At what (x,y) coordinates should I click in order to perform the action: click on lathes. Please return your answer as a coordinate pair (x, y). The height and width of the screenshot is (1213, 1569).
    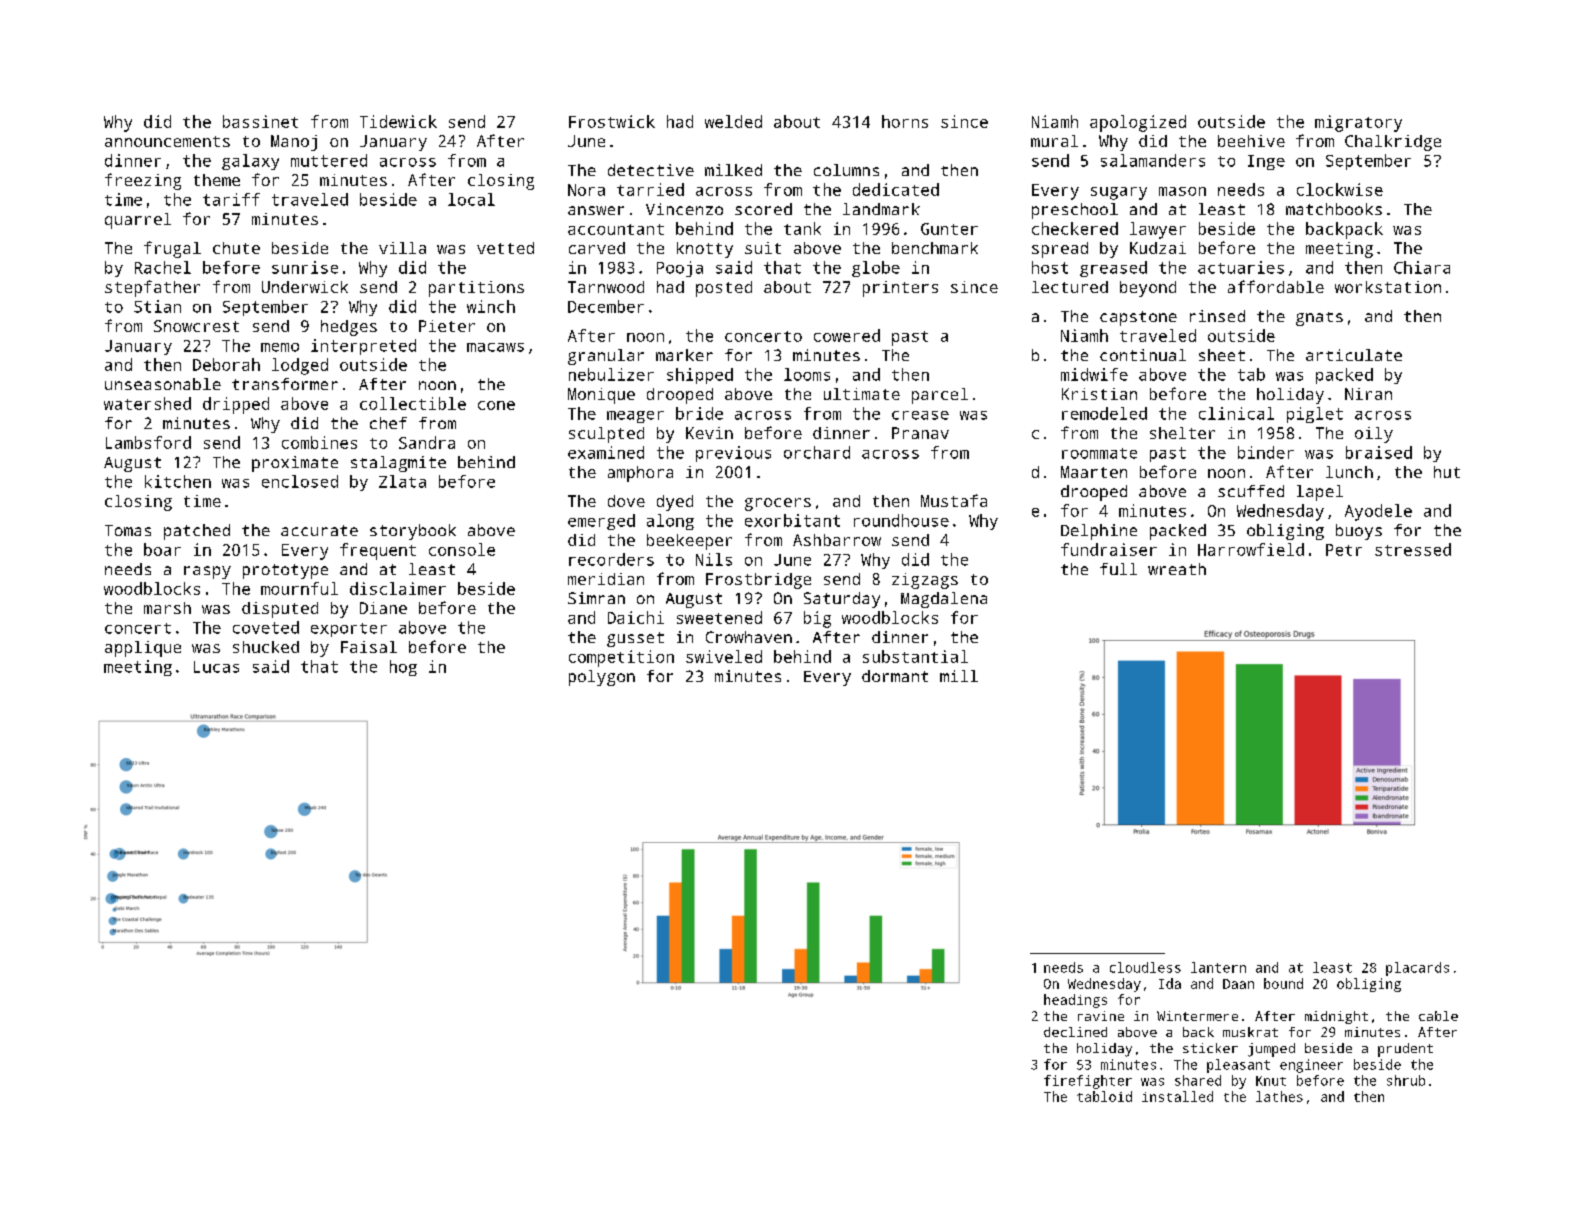
    Looking at the image, I should click on (1279, 1096).
